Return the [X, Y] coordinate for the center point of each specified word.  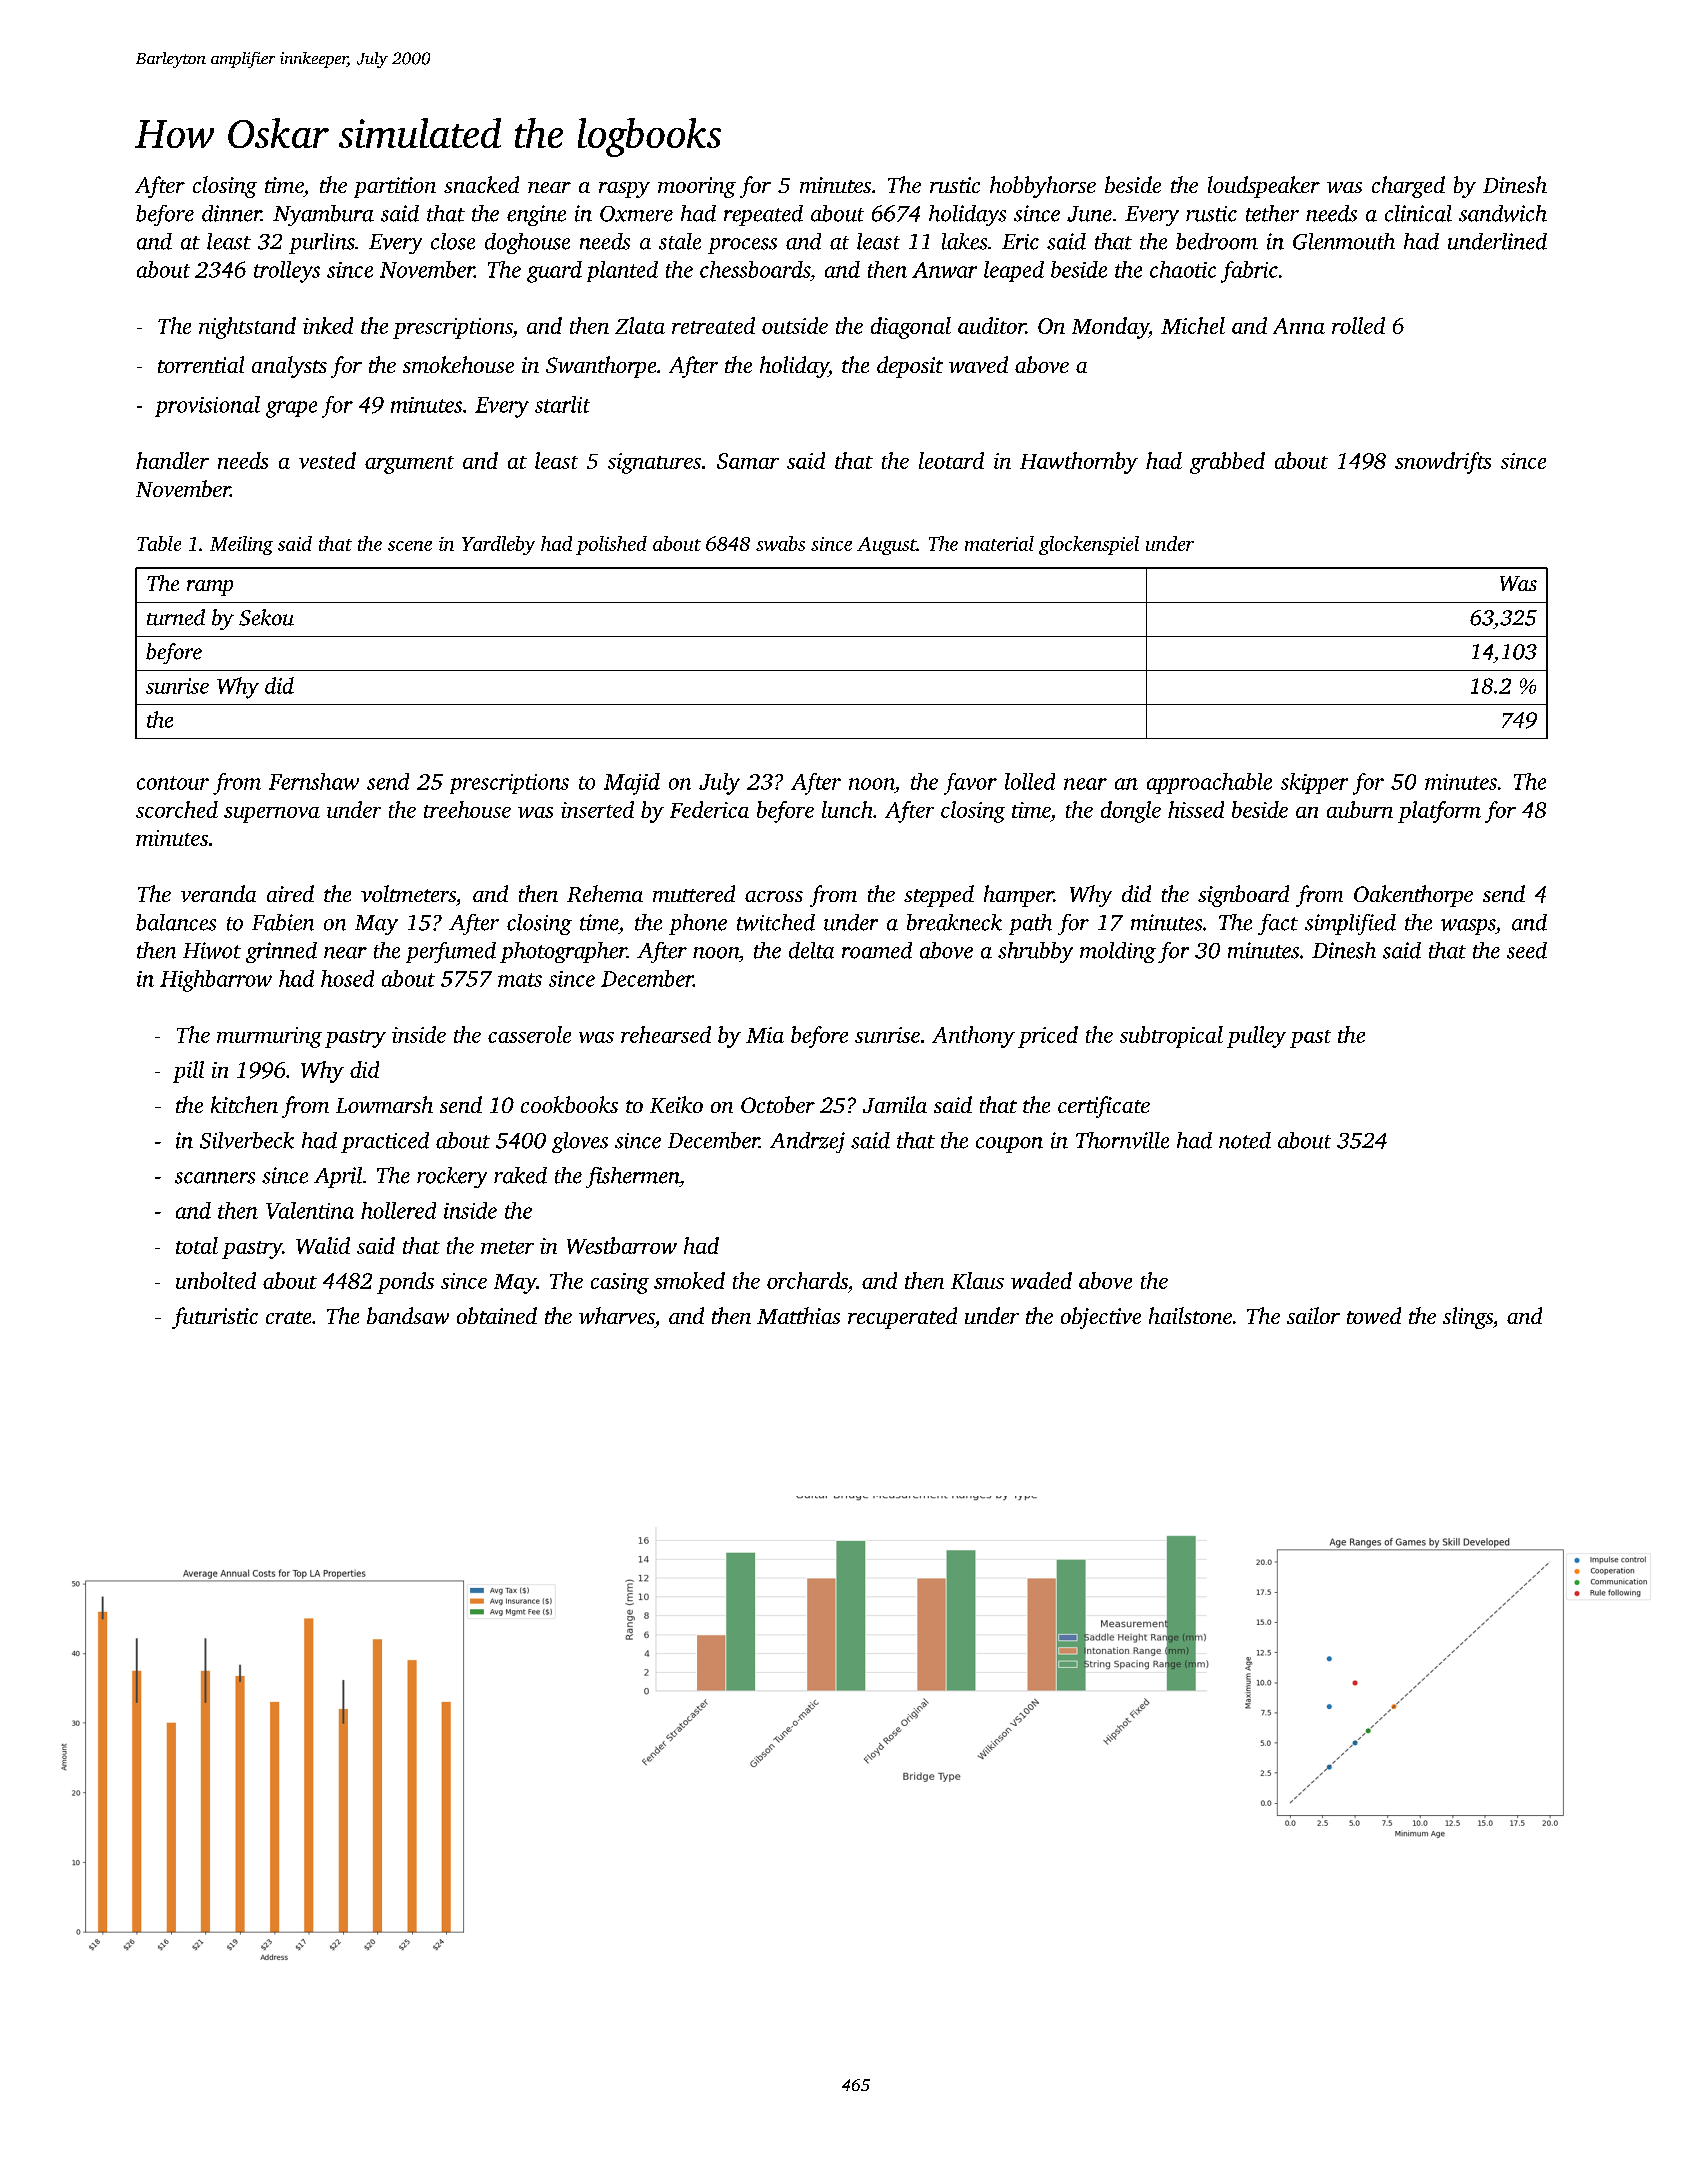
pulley [1256, 1037]
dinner [231, 213]
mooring [697, 187]
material [999, 543]
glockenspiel [1089, 545]
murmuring [269, 1037]
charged [1408, 187]
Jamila [895, 1104]
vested [327, 460]
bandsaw [408, 1315]
